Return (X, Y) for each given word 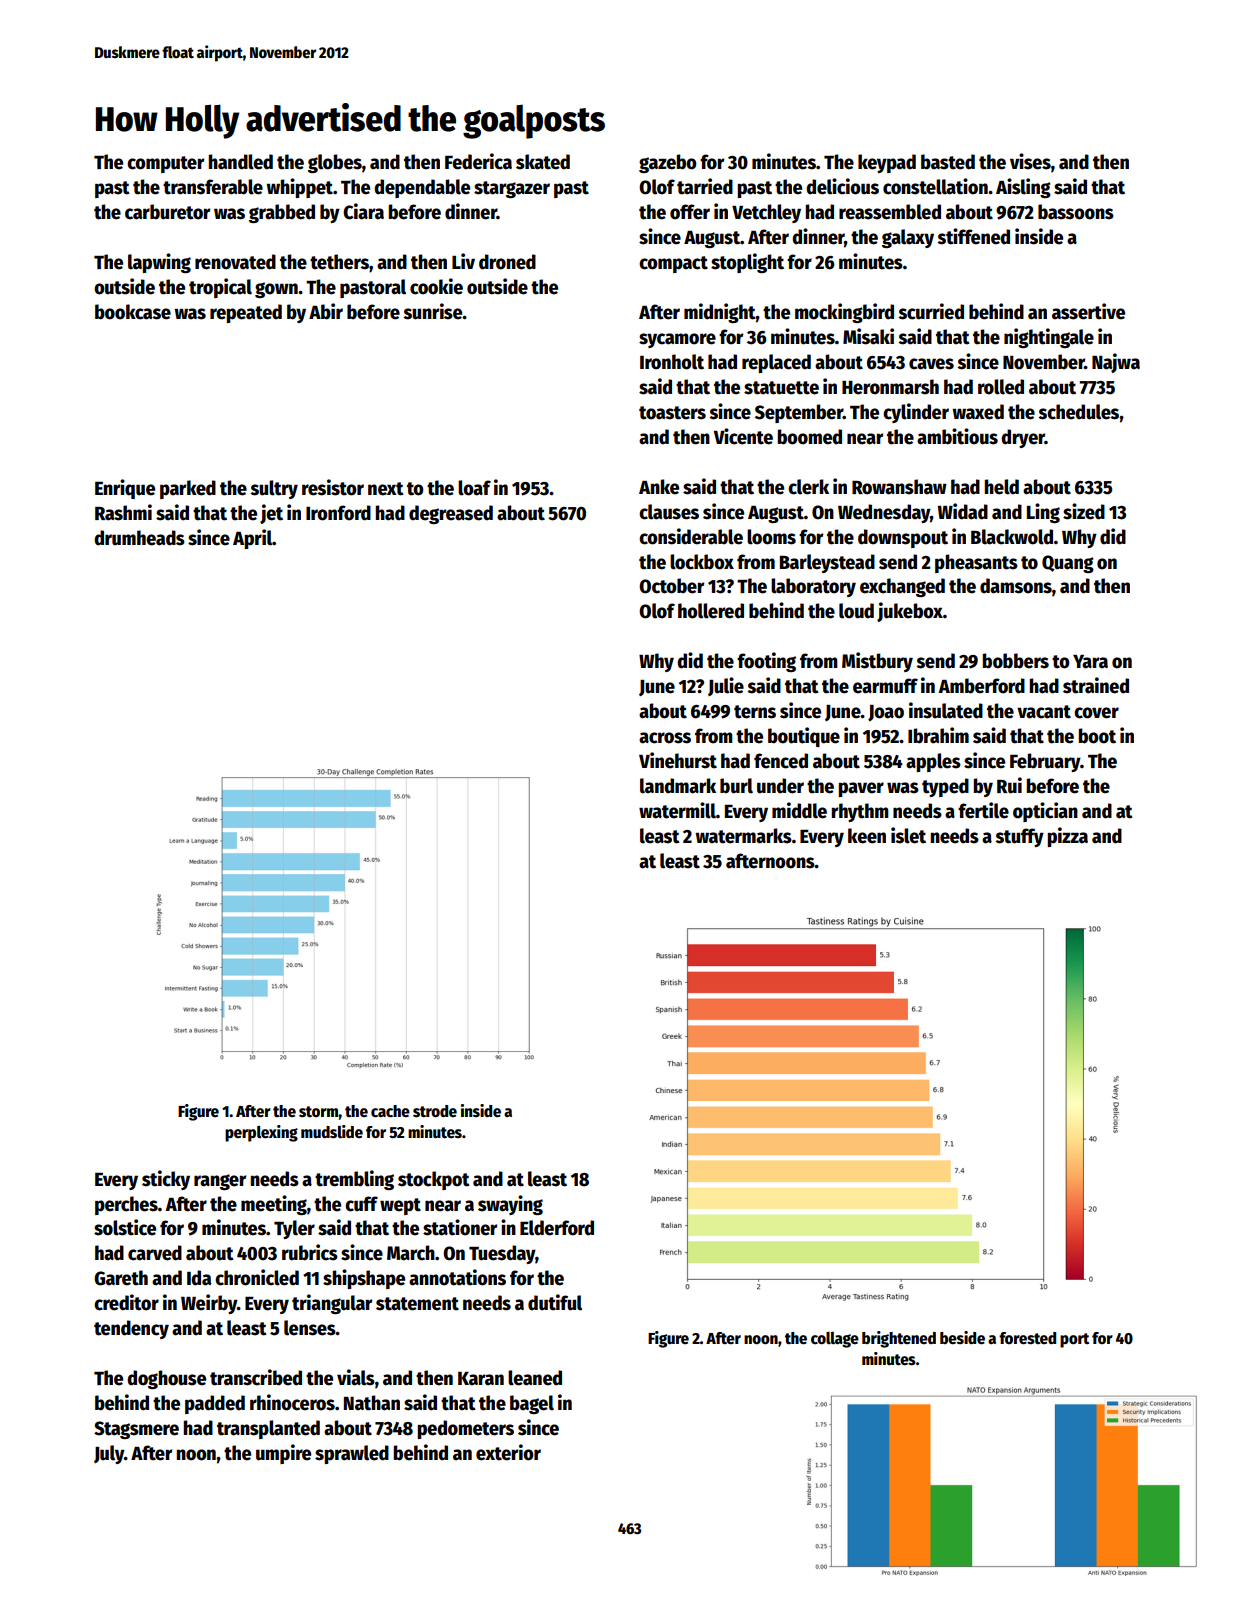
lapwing (159, 263)
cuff (361, 1204)
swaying (510, 1205)
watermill (677, 810)
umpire (283, 1454)
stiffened (974, 236)
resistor (333, 487)
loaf (474, 488)
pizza (1067, 837)
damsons (1016, 586)
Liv (463, 261)
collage (835, 1340)
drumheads (139, 538)
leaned (535, 1378)
